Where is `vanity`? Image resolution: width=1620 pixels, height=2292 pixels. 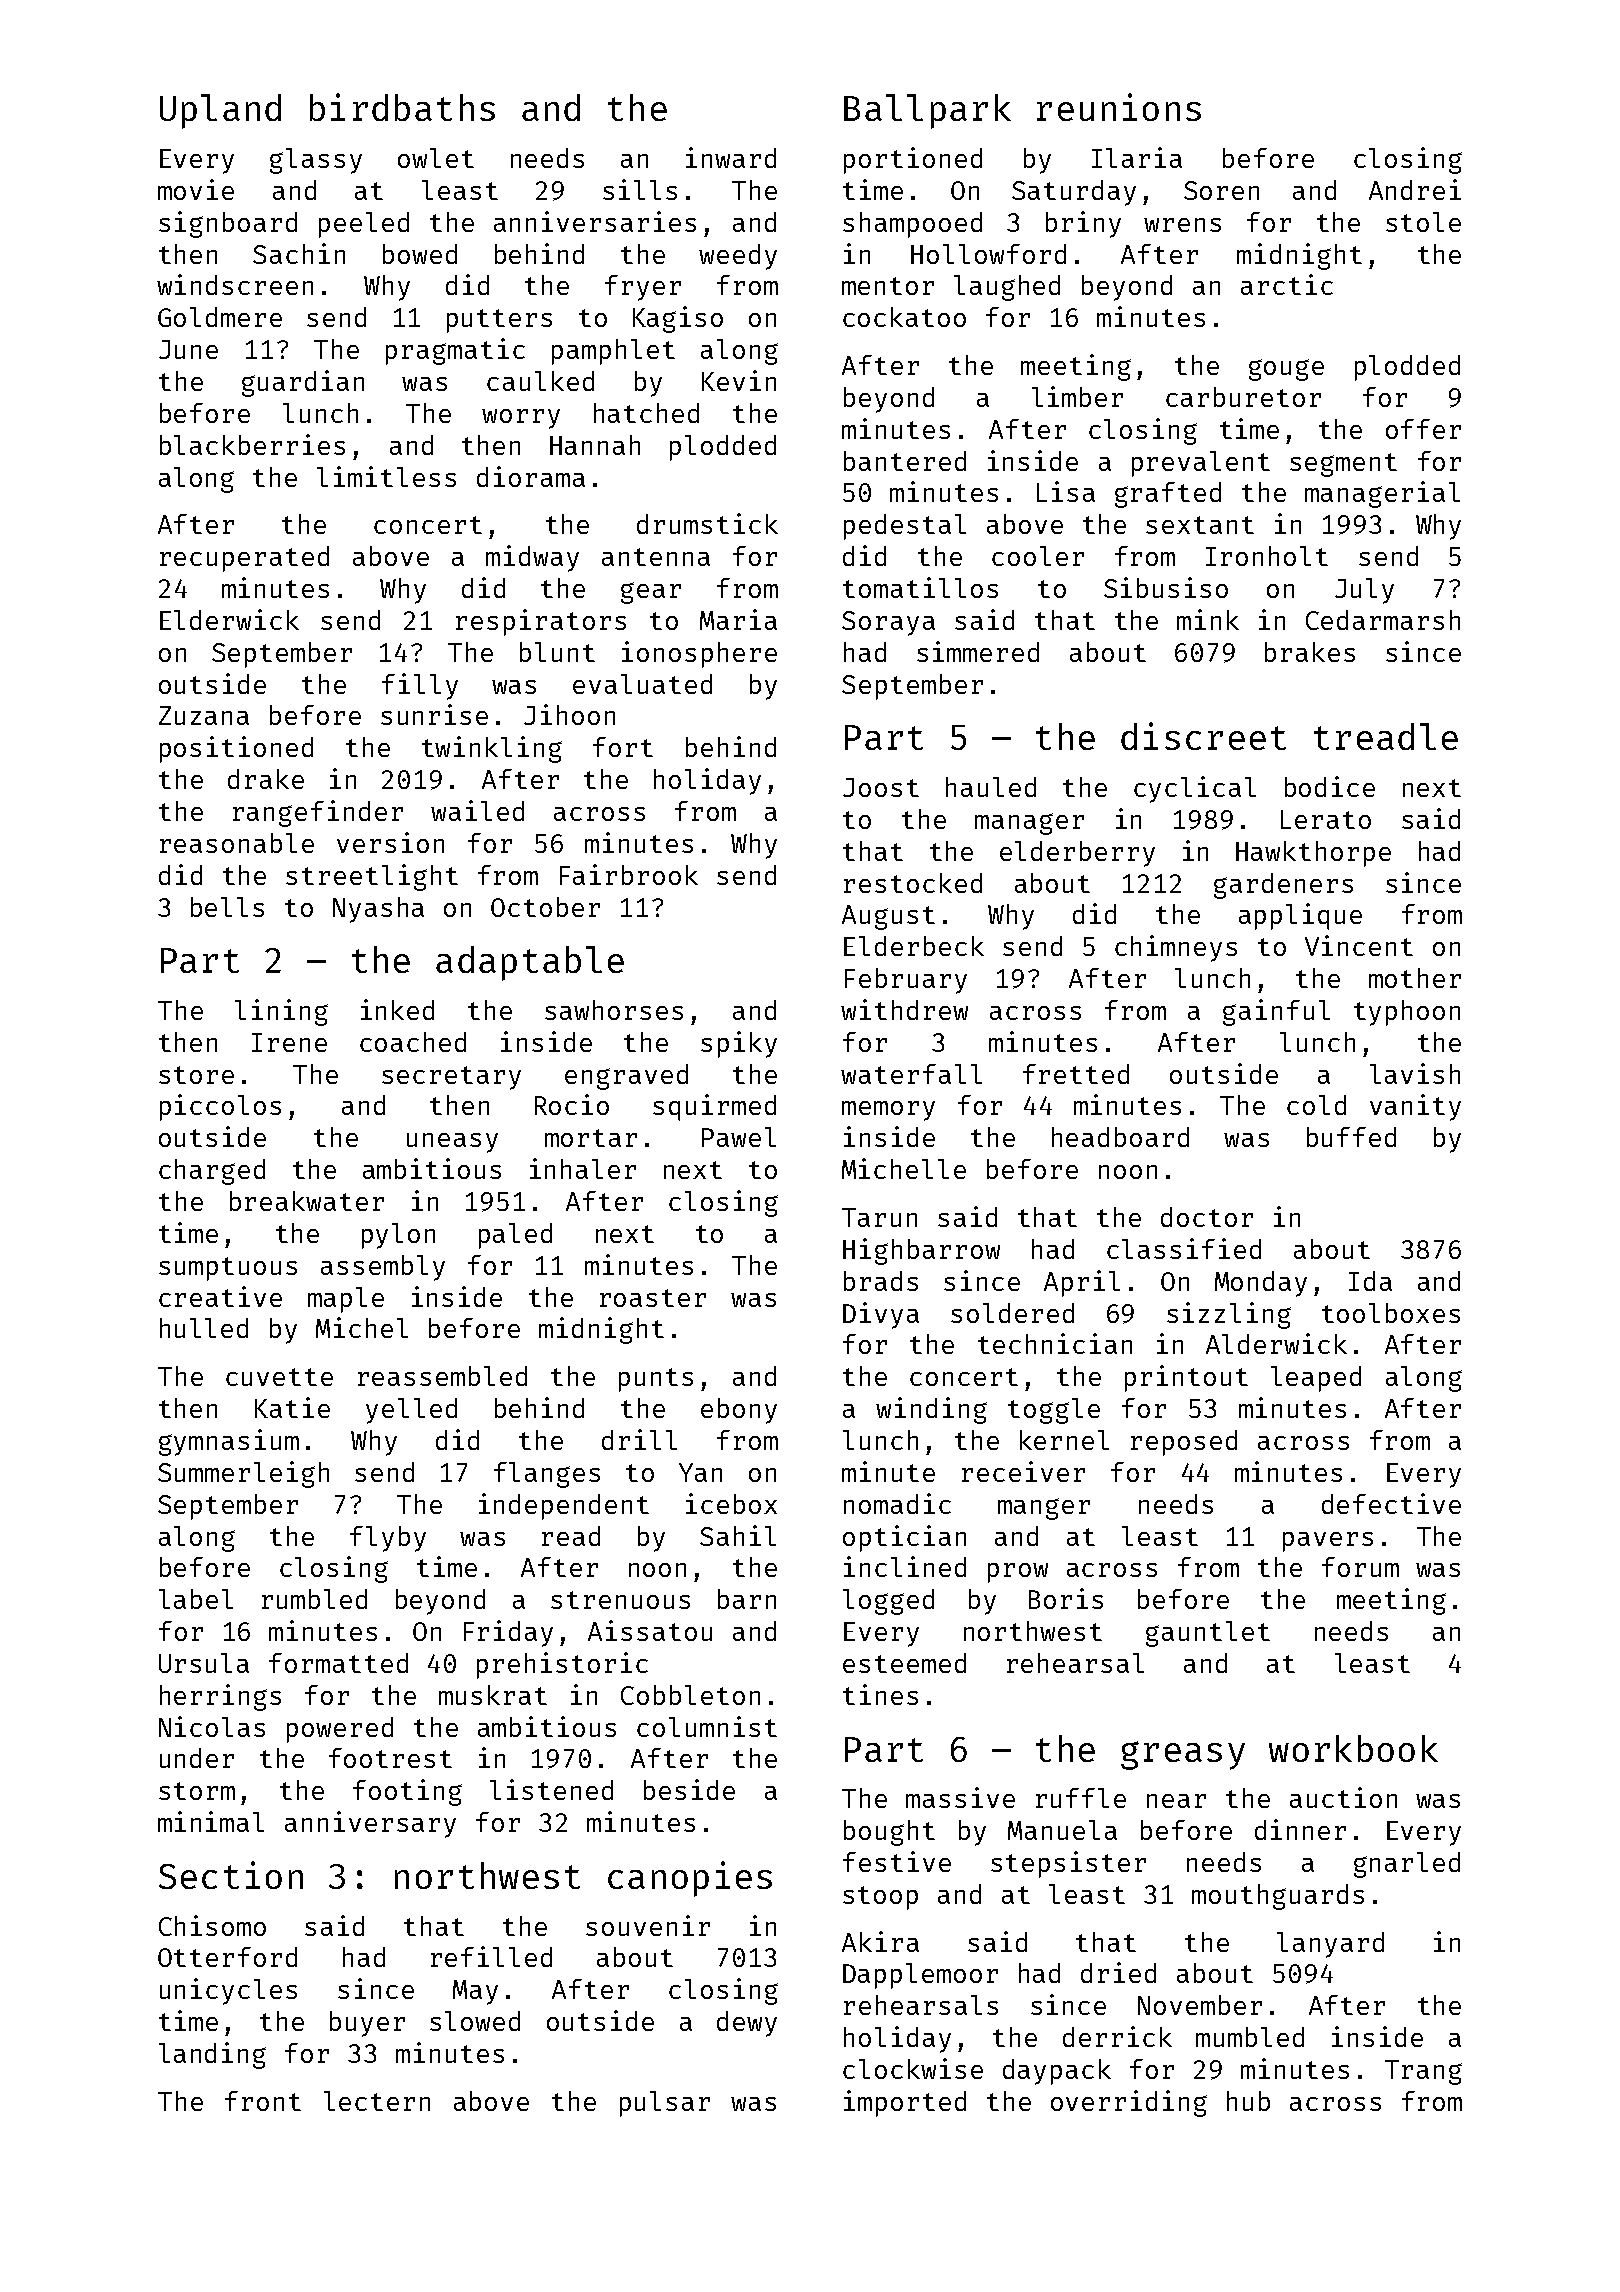
vanity is located at coordinates (1415, 1107).
